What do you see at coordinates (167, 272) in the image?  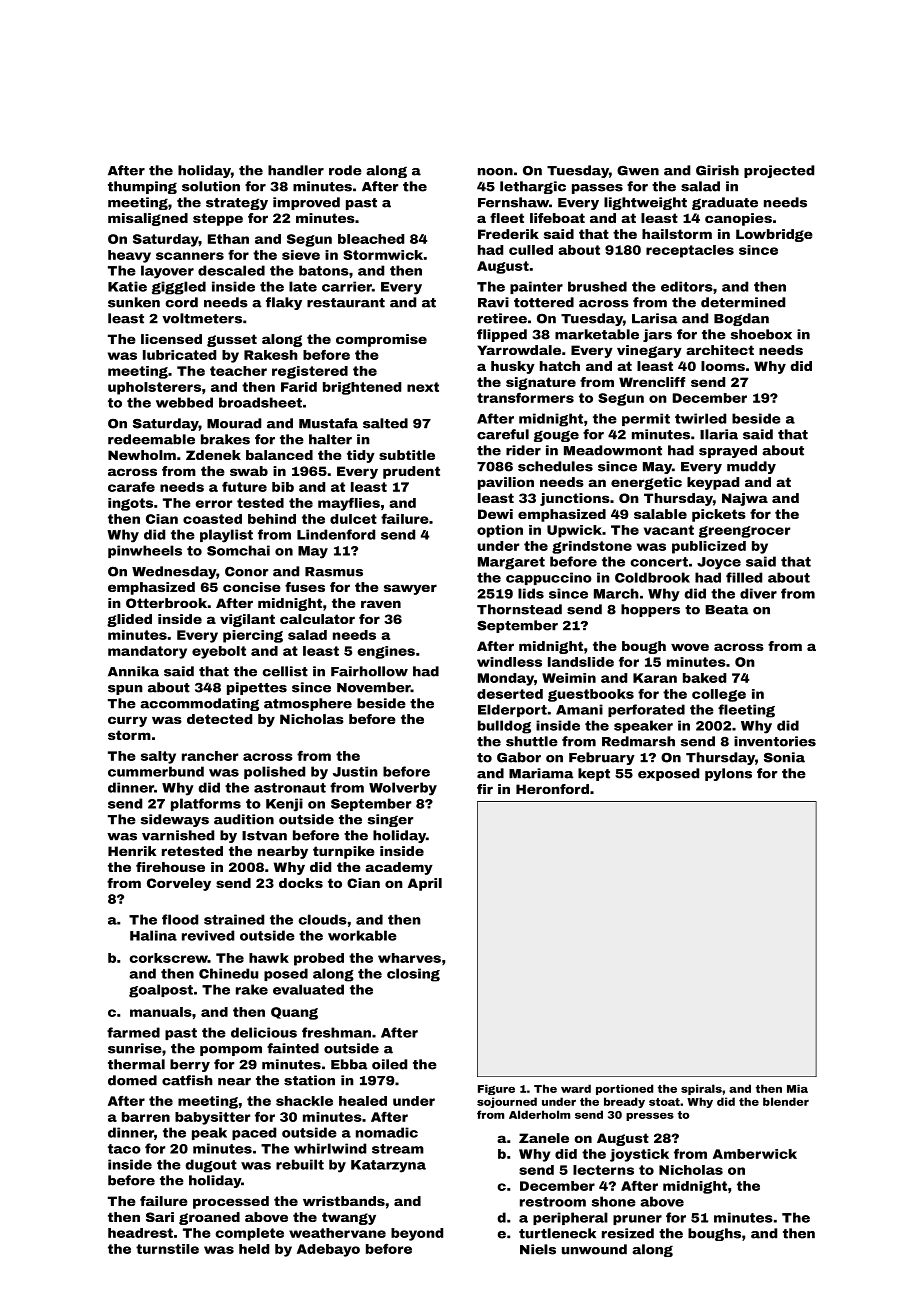 I see `layover` at bounding box center [167, 272].
